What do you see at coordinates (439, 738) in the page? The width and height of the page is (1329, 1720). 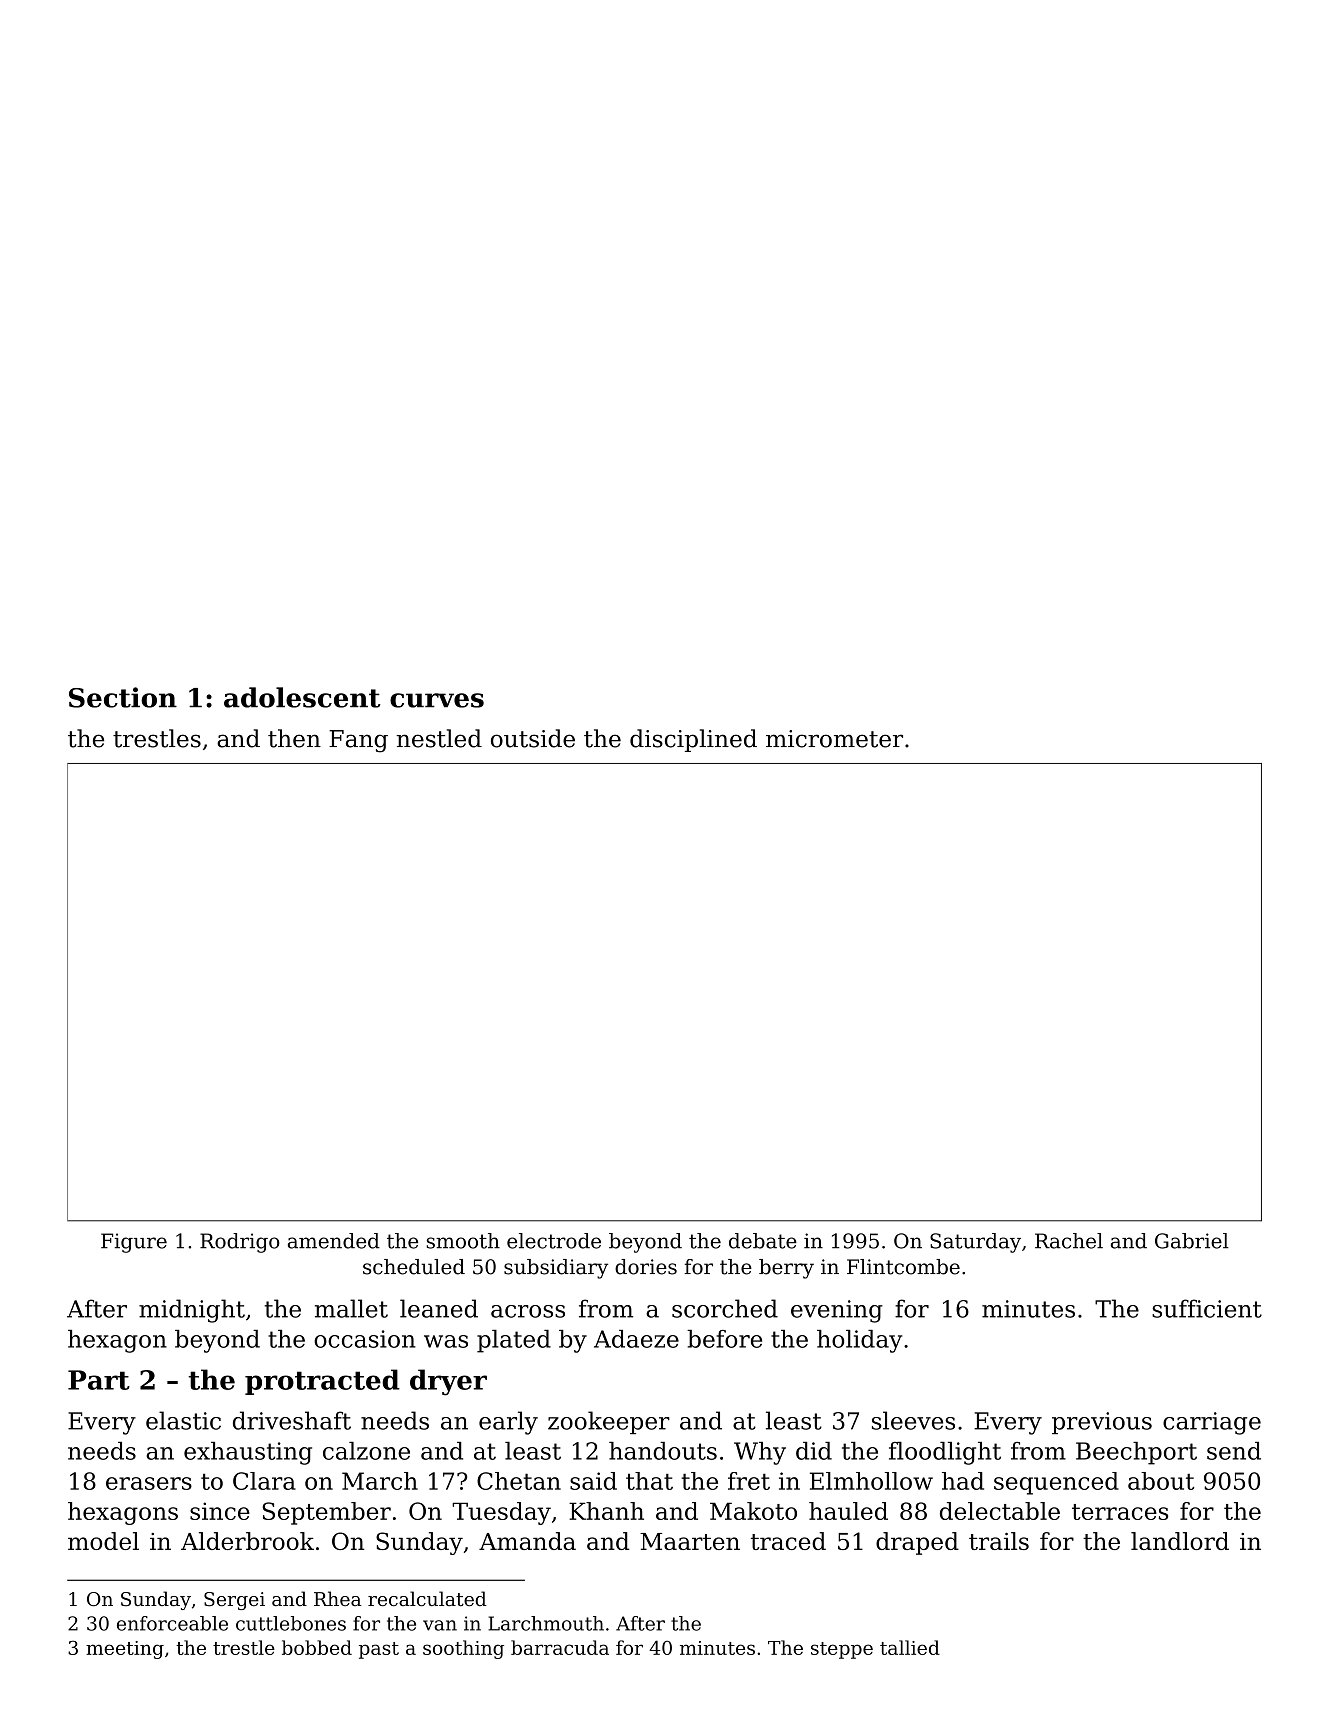 I see `nestled` at bounding box center [439, 738].
